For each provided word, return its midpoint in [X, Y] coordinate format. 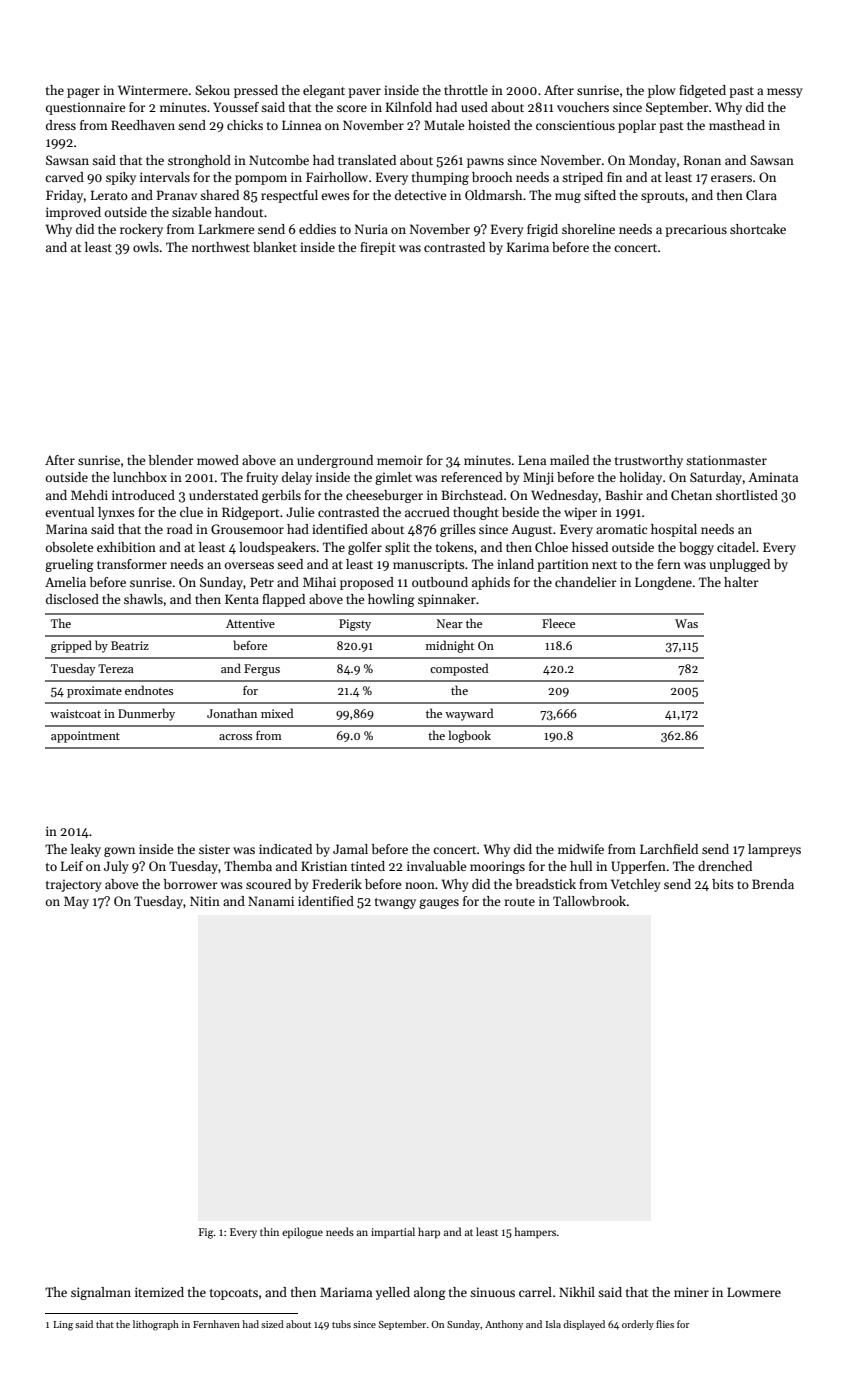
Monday [652, 161]
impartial [393, 1232]
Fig [206, 1233]
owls [146, 247]
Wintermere [153, 90]
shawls [143, 599]
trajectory [74, 885]
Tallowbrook [590, 901]
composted [459, 669]
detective [420, 195]
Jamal [350, 849]
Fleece [558, 623]
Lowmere [754, 1292]
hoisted [489, 125]
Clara [761, 195]
